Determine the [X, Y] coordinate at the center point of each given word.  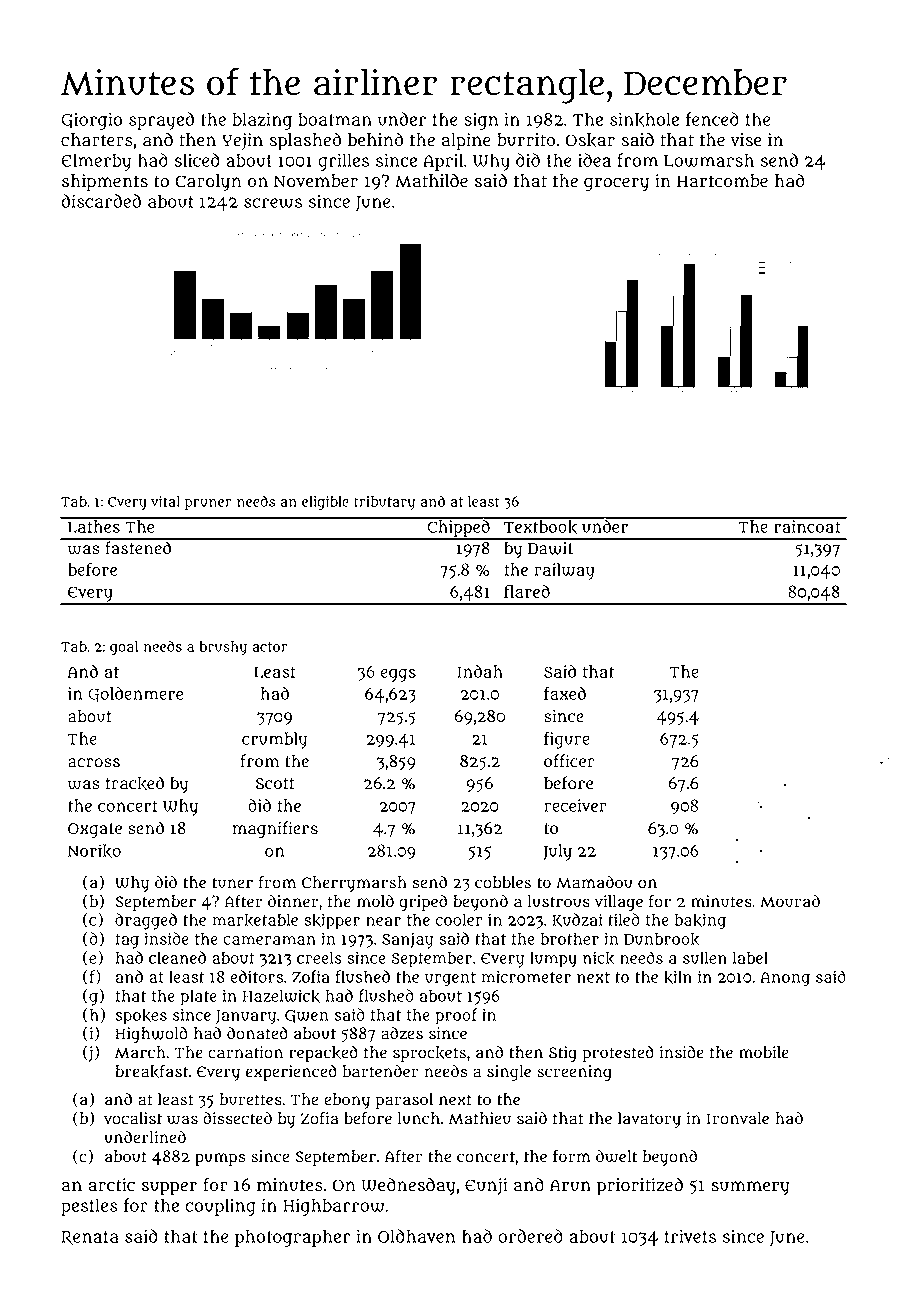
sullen [705, 957]
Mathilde [431, 181]
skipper [332, 922]
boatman [335, 119]
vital [165, 501]
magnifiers [275, 829]
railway [564, 571]
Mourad [790, 901]
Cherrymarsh [354, 884]
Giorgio [91, 121]
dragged [146, 921]
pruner [208, 504]
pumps [220, 1159]
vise [745, 140]
